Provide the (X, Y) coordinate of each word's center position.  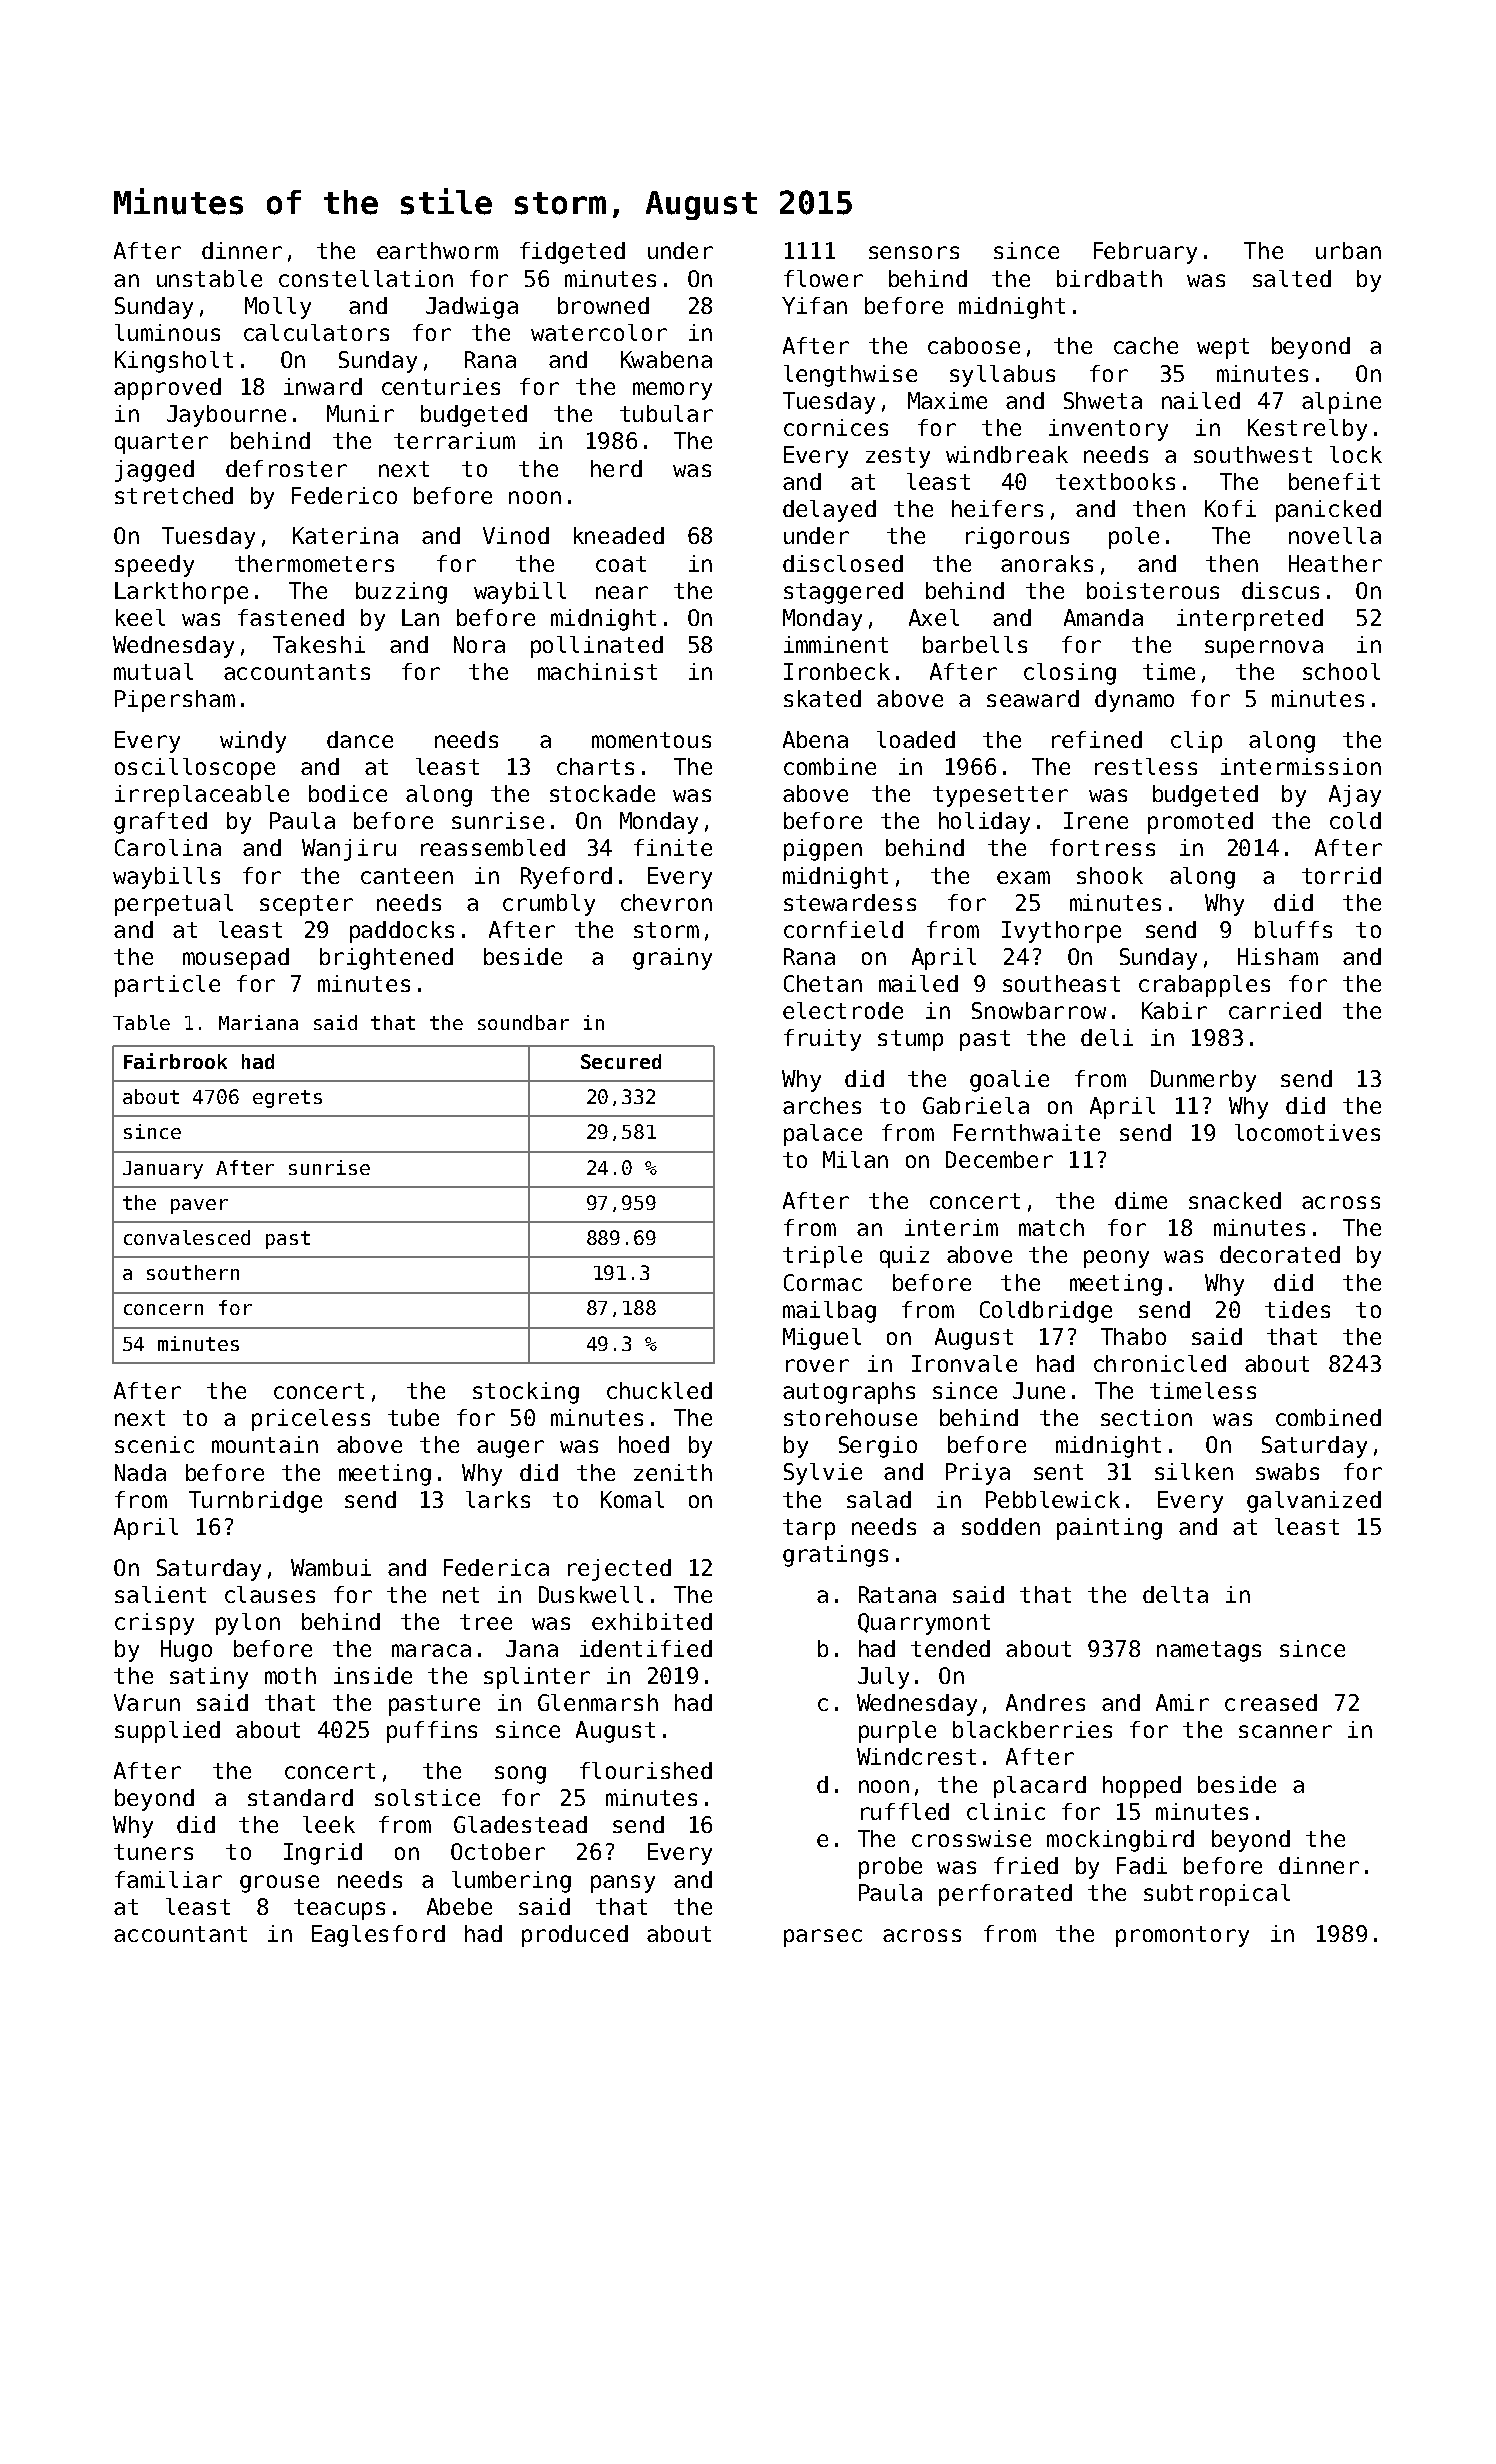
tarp (809, 1529)
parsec (823, 1938)
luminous (167, 332)
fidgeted (572, 253)
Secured (621, 1061)
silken (1194, 1471)
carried (1275, 1010)
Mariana (258, 1022)
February (1145, 253)
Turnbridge (255, 1502)
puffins (432, 1732)
